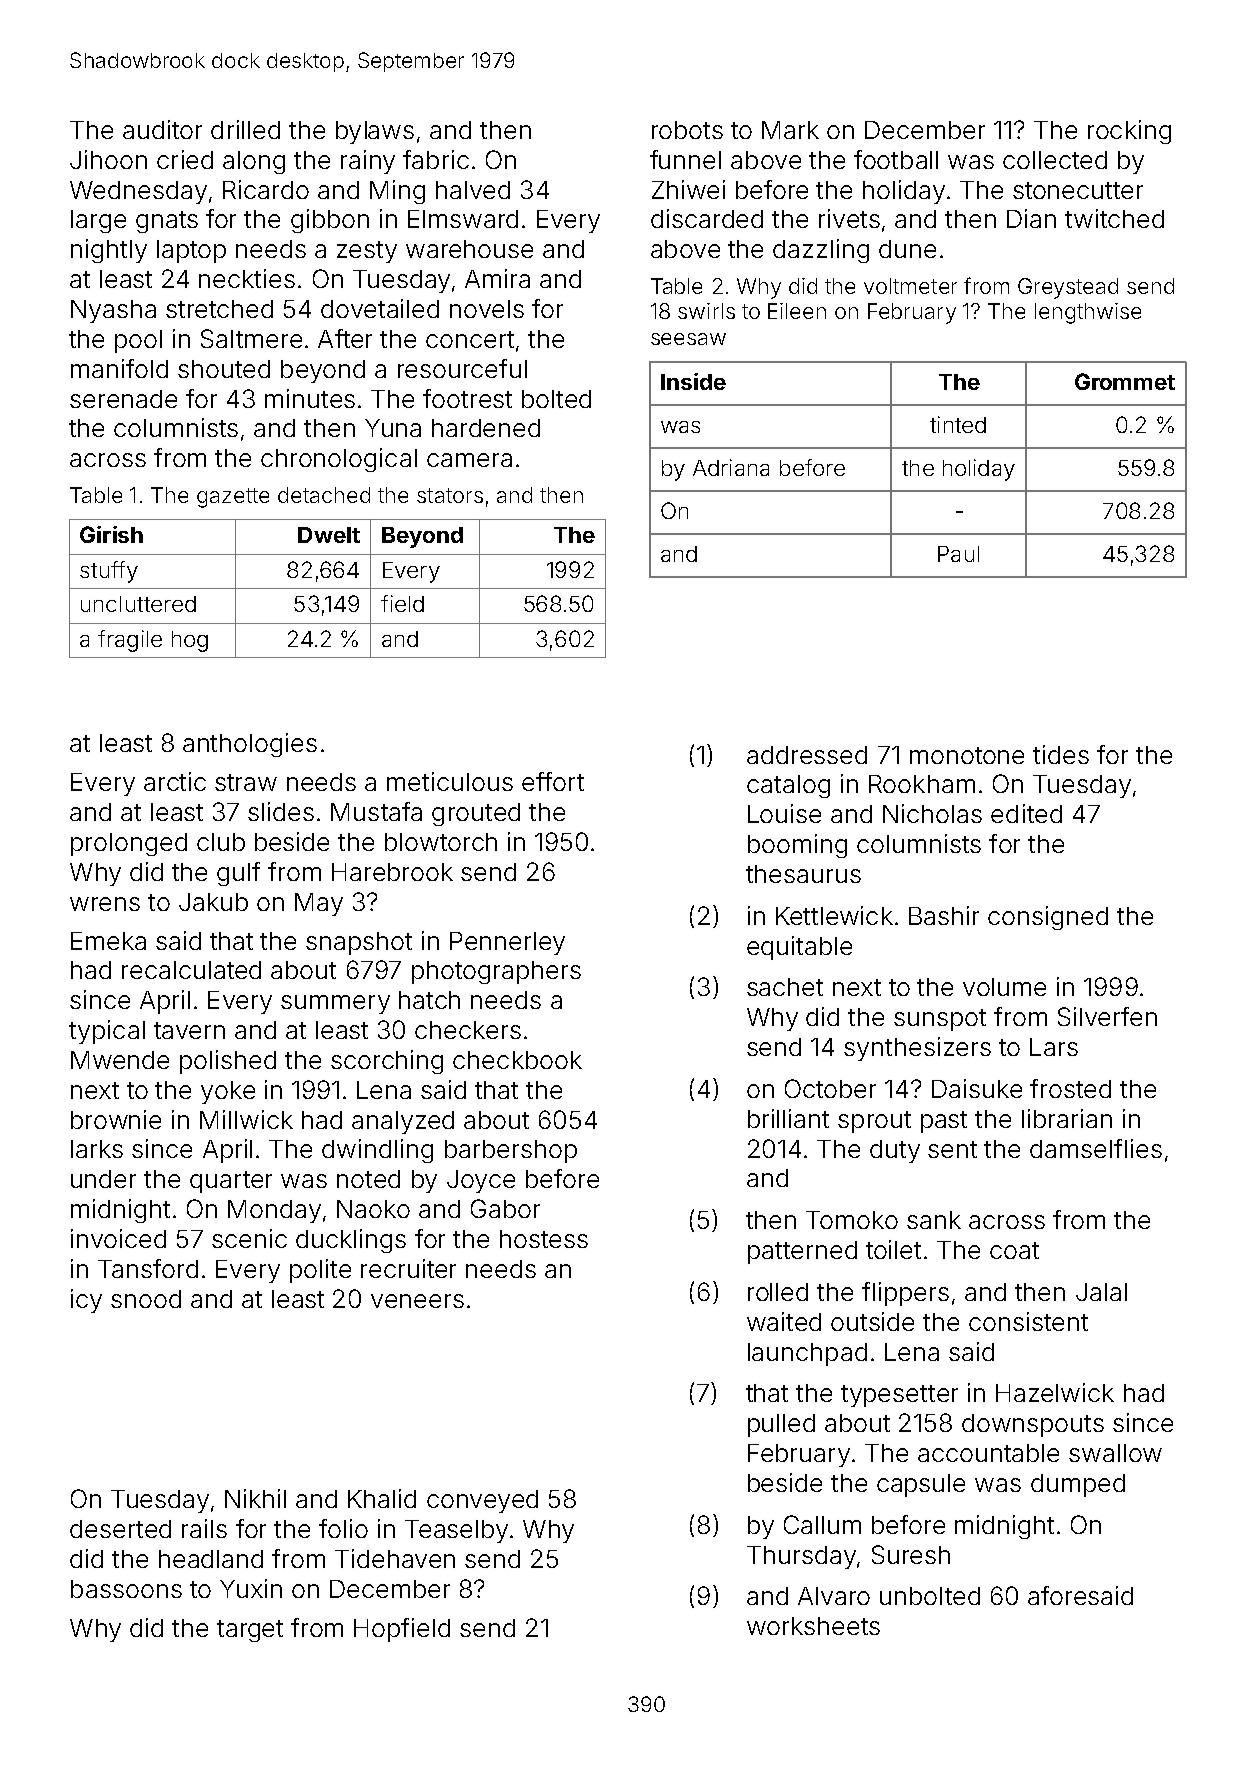 This document has width=1255, height=1775. What do you see at coordinates (191, 251) in the document?
I see `laptop` at bounding box center [191, 251].
